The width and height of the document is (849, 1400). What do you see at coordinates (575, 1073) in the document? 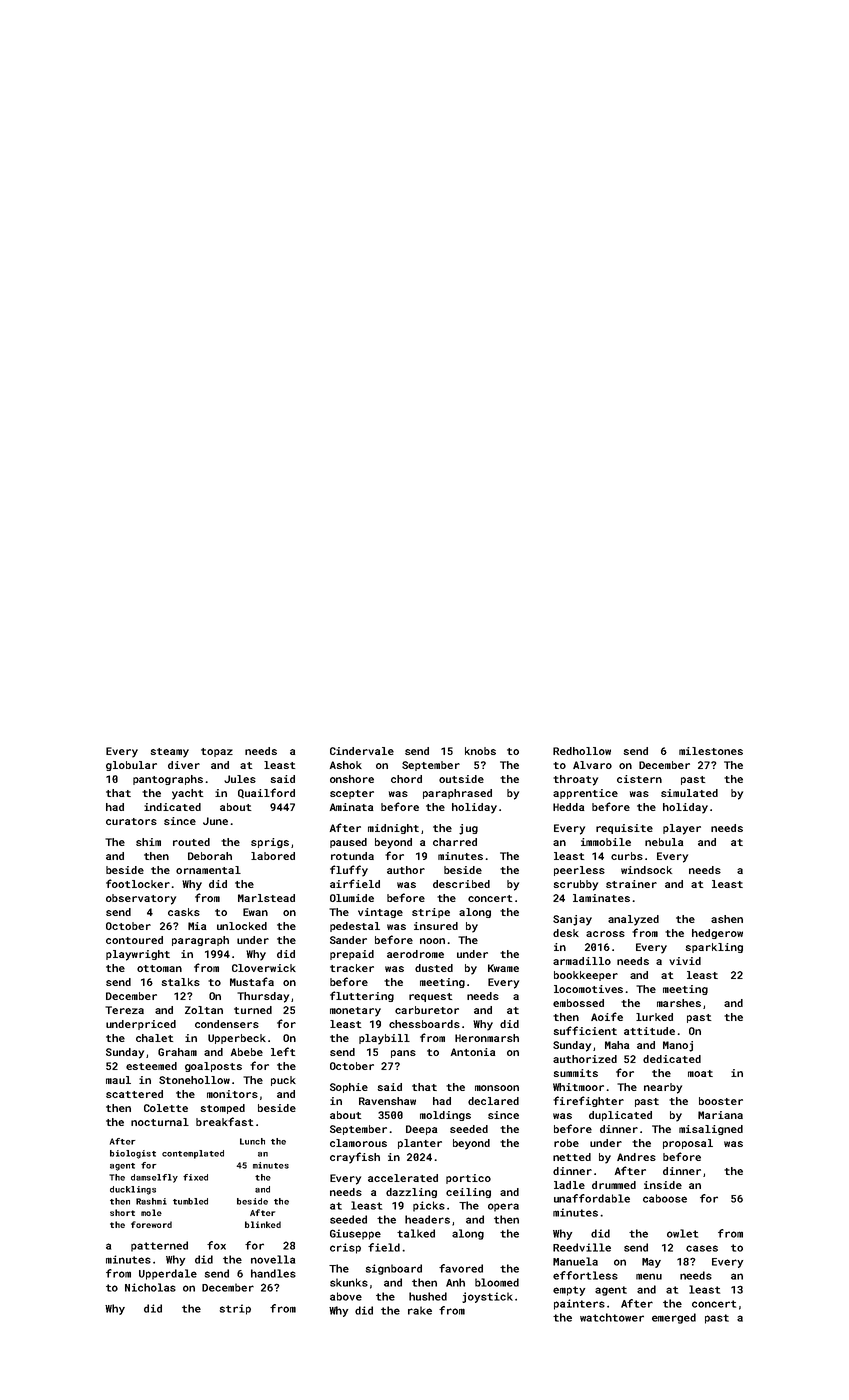
I see `summits` at bounding box center [575, 1073].
